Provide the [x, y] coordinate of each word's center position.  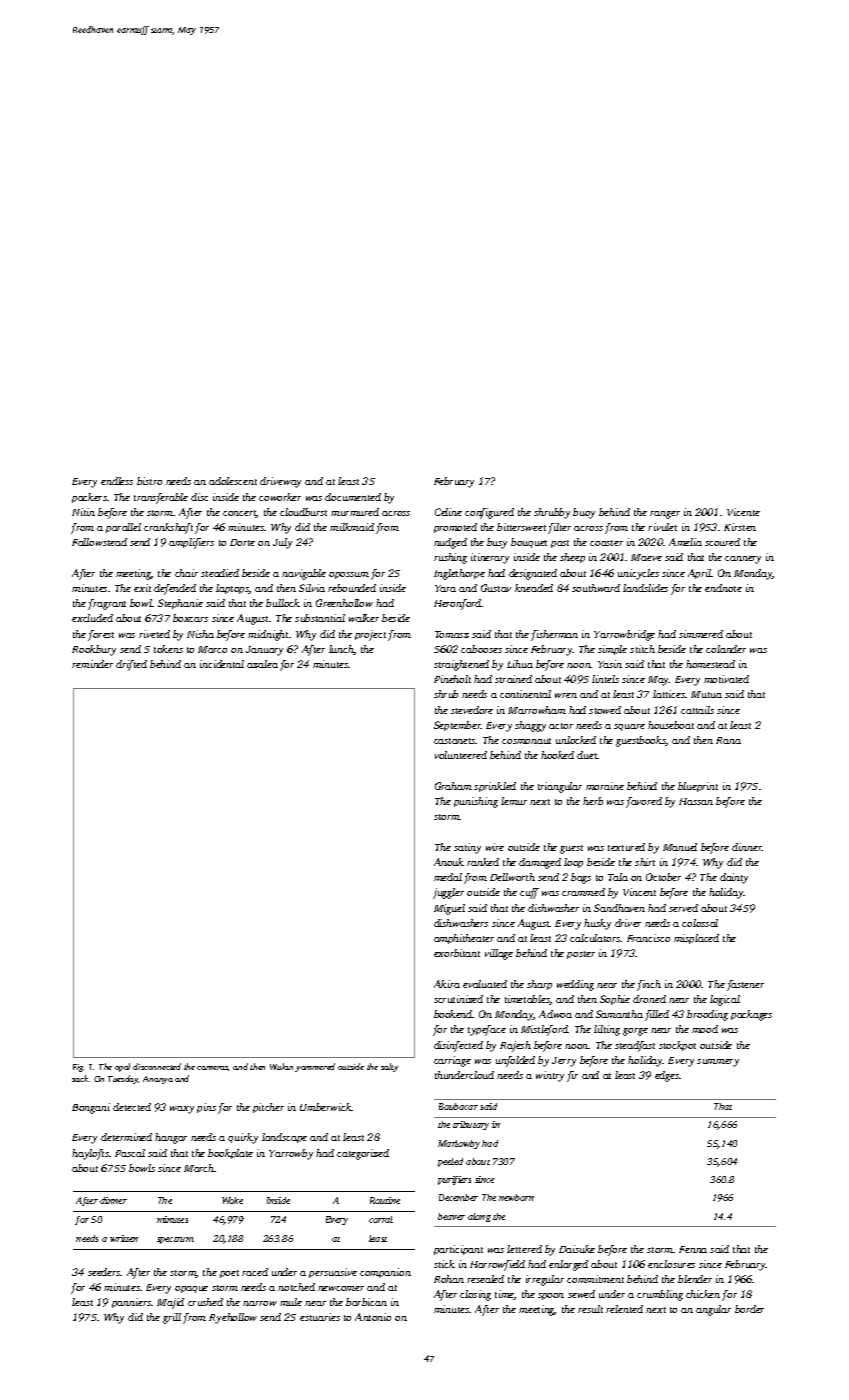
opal [122, 1067]
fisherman [554, 635]
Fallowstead [99, 542]
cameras [212, 1068]
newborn [516, 1197]
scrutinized [458, 999]
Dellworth [512, 877]
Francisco [648, 938]
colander [726, 649]
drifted [131, 665]
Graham [453, 786]
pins [206, 1108]
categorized [363, 1154]
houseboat [671, 725]
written [124, 1238]
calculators [595, 938]
